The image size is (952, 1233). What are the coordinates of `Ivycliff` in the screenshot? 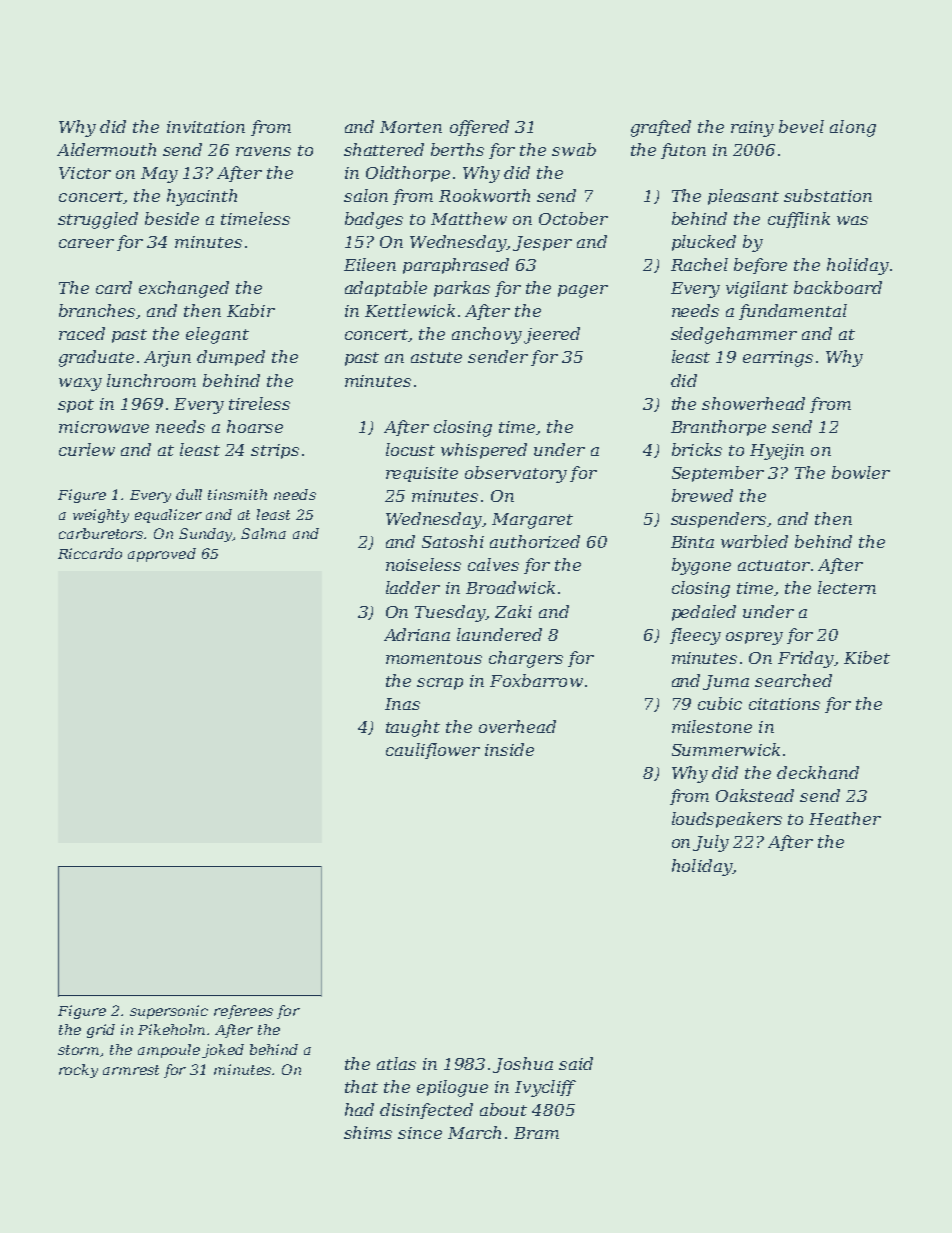 It's located at (545, 1088).
